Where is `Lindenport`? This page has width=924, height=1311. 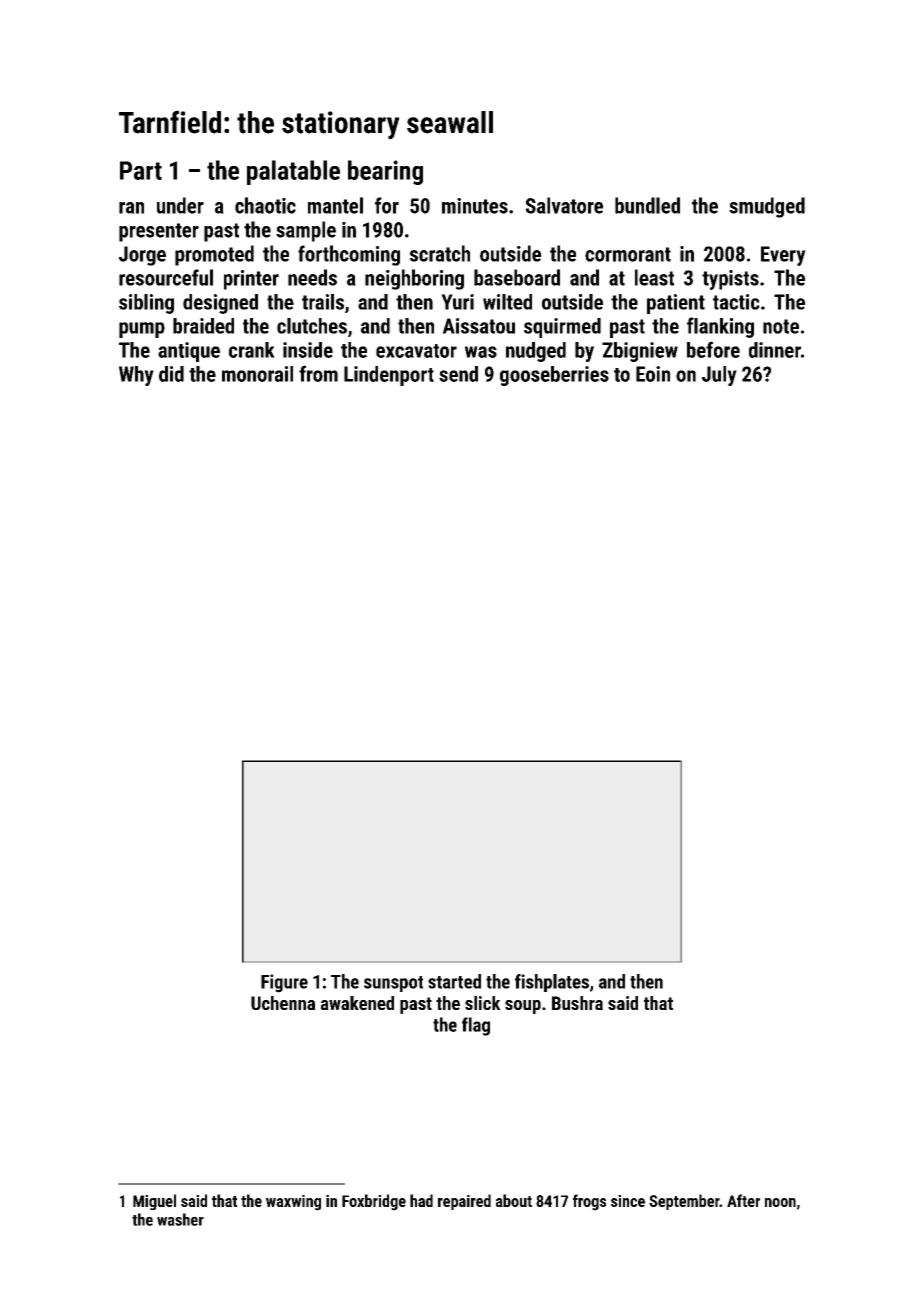
Lindenport is located at coordinates (389, 376).
